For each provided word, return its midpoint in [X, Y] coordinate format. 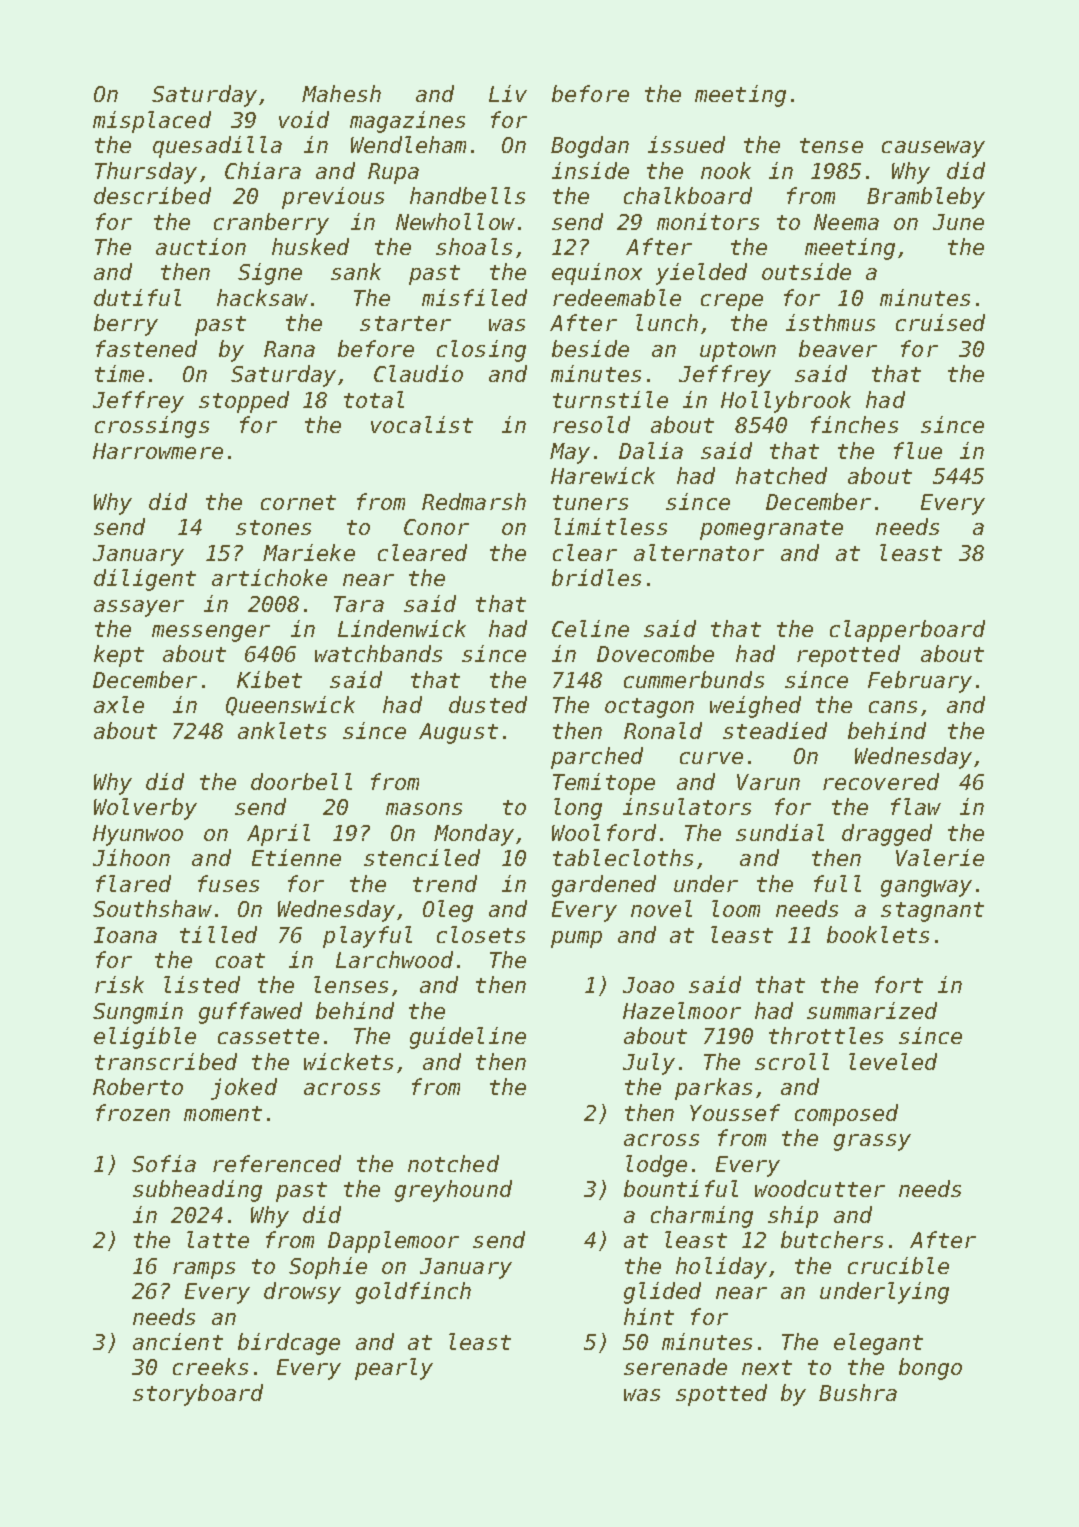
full [837, 883]
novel [661, 908]
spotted [721, 1395]
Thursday [146, 173]
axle [119, 704]
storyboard [198, 1395]
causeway [933, 149]
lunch [667, 322]
